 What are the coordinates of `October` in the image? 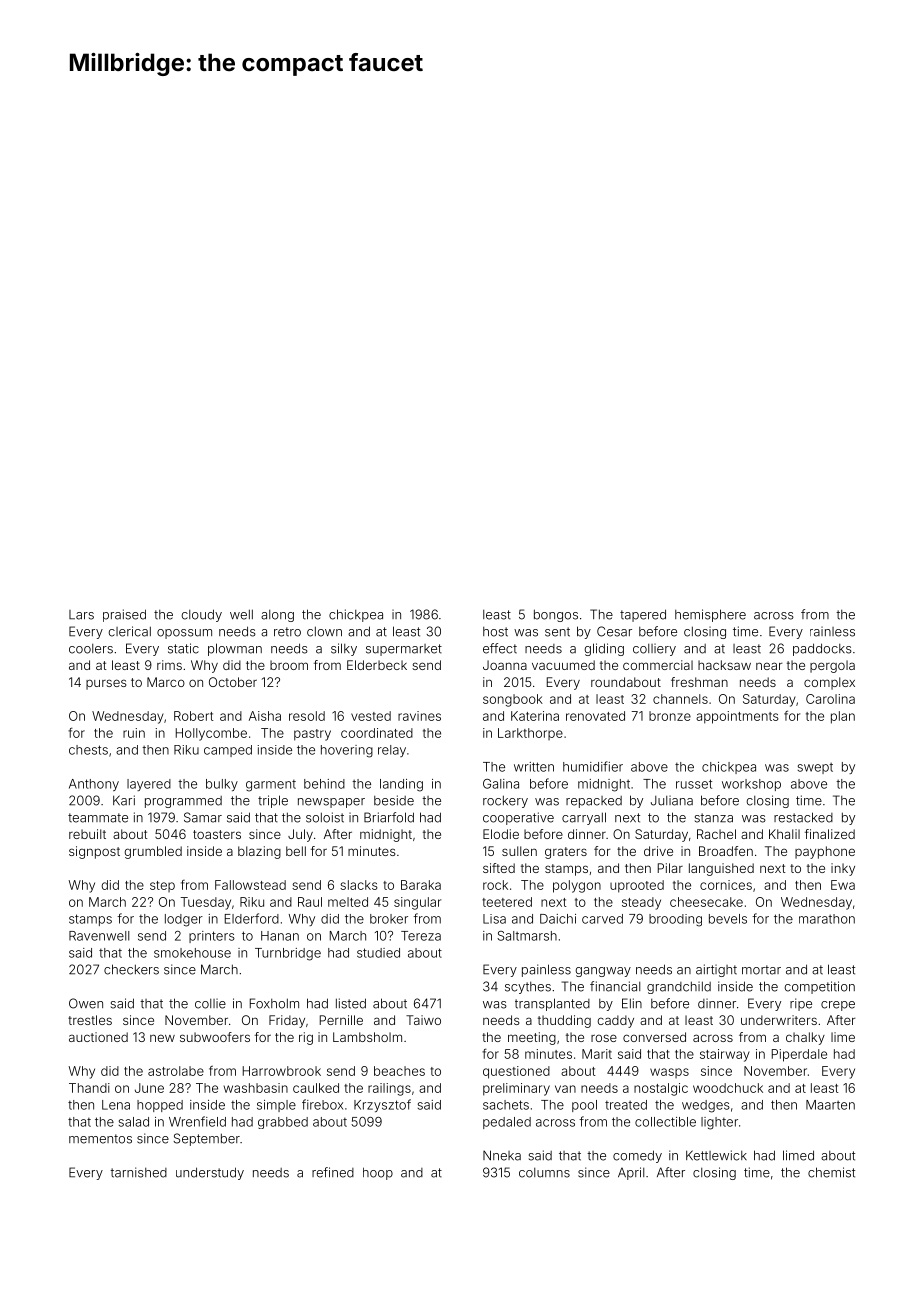 It's located at (233, 682).
